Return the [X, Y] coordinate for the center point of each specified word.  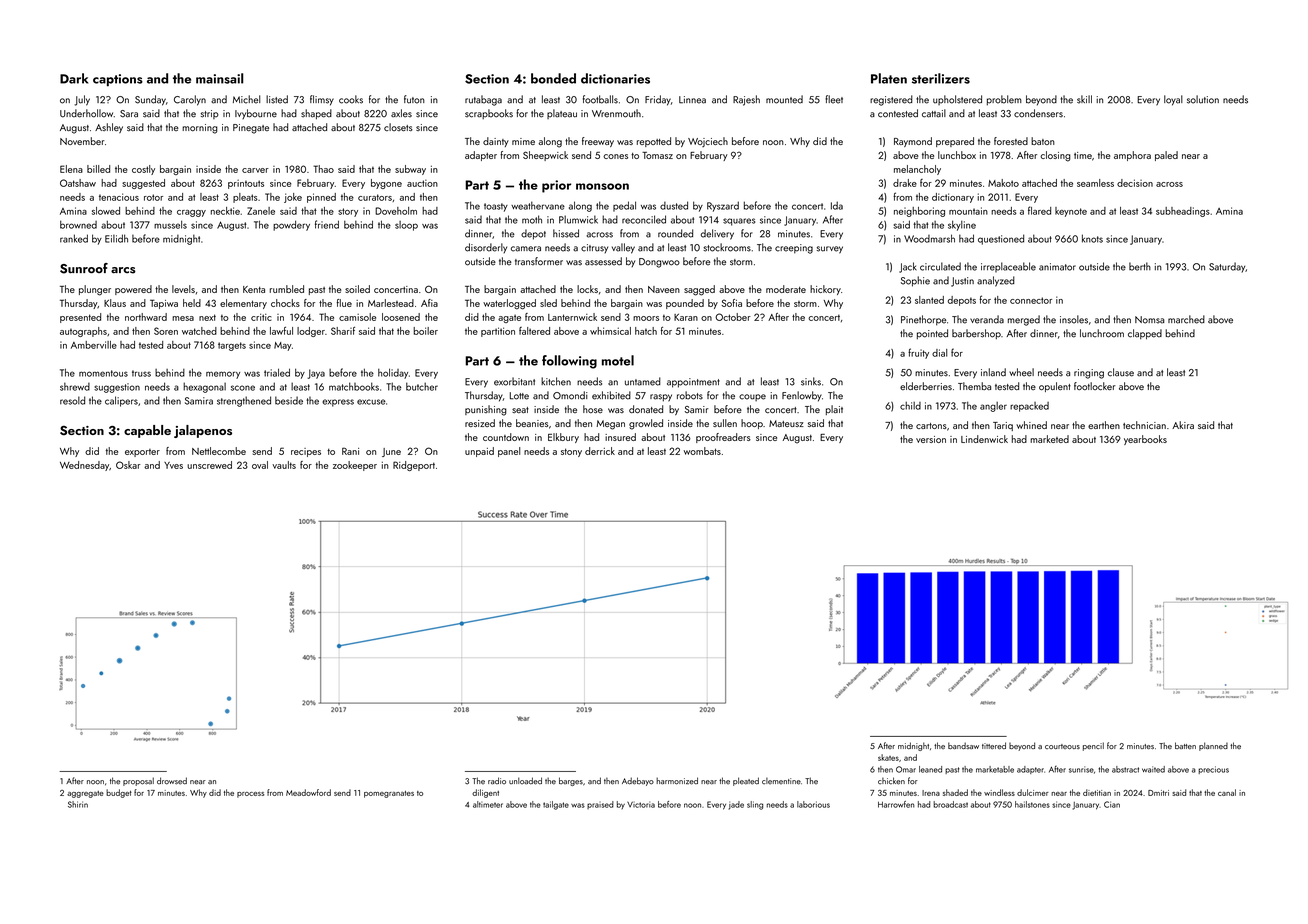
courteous [1062, 746]
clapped [1145, 334]
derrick [600, 451]
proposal [138, 781]
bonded [553, 78]
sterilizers [941, 78]
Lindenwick [984, 439]
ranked [74, 238]
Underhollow [86, 113]
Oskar [128, 465]
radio [497, 781]
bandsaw [963, 745]
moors [646, 318]
